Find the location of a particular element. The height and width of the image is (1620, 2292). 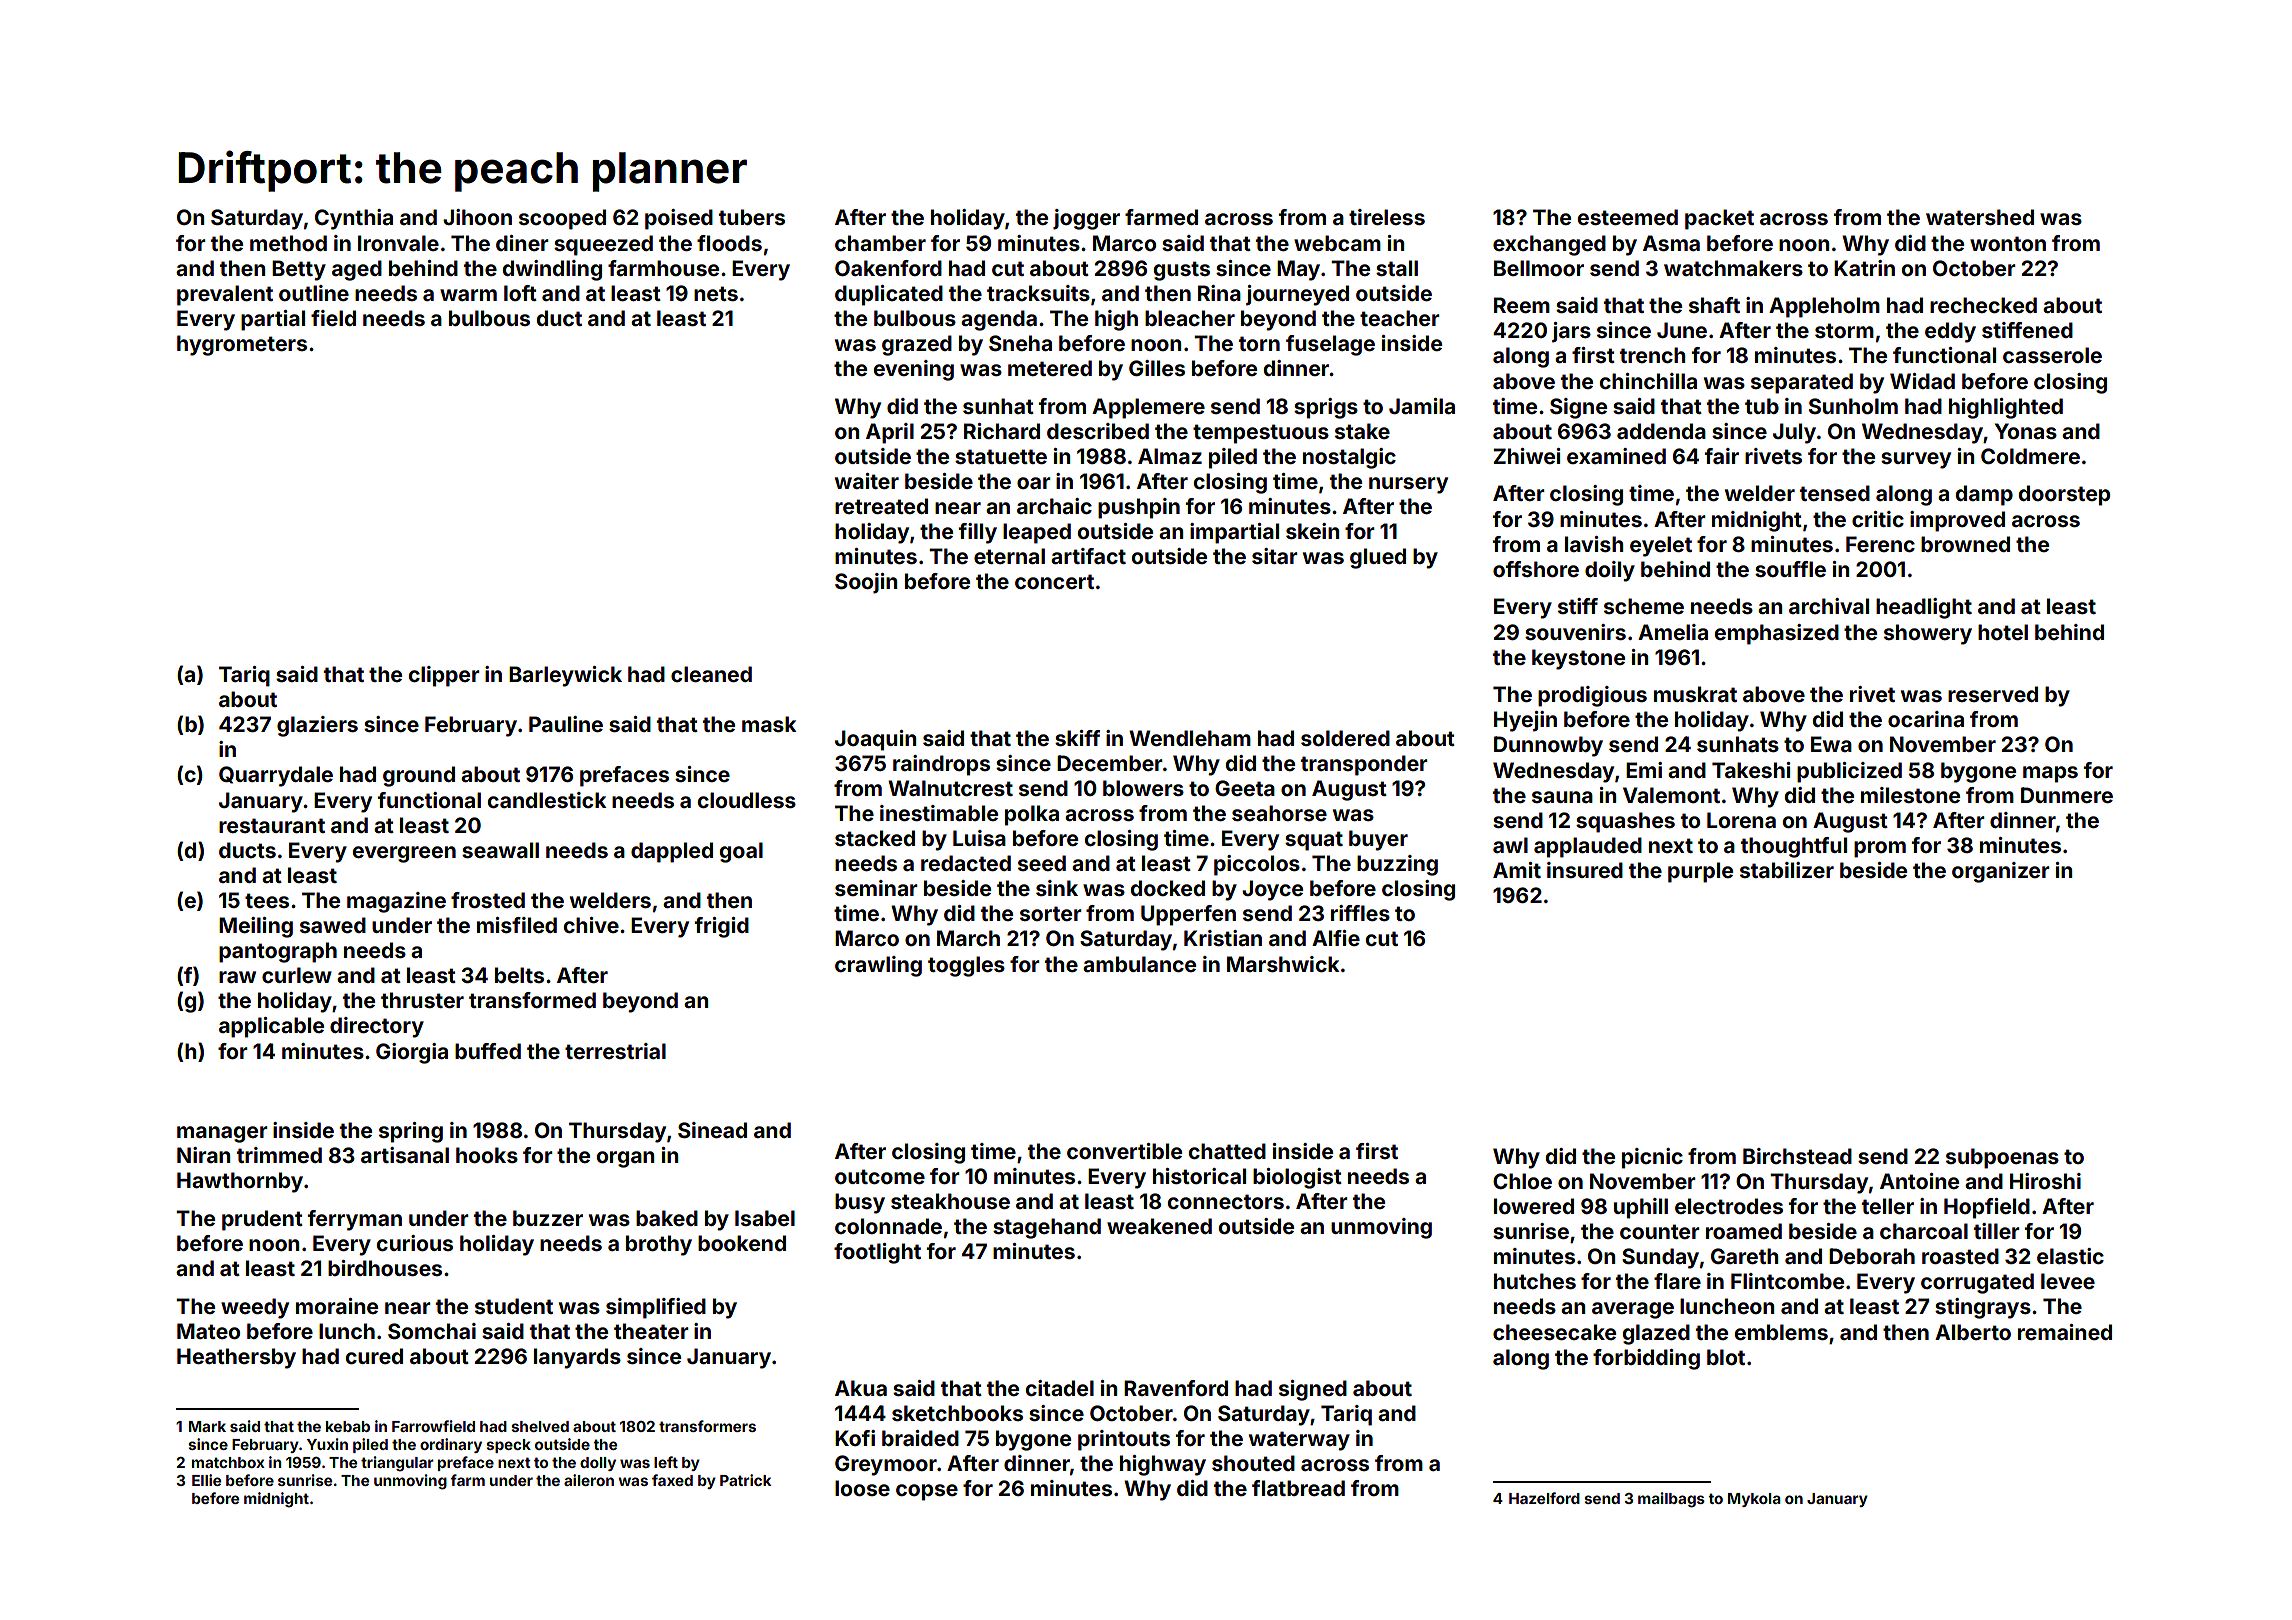

prevalent is located at coordinates (225, 295).
